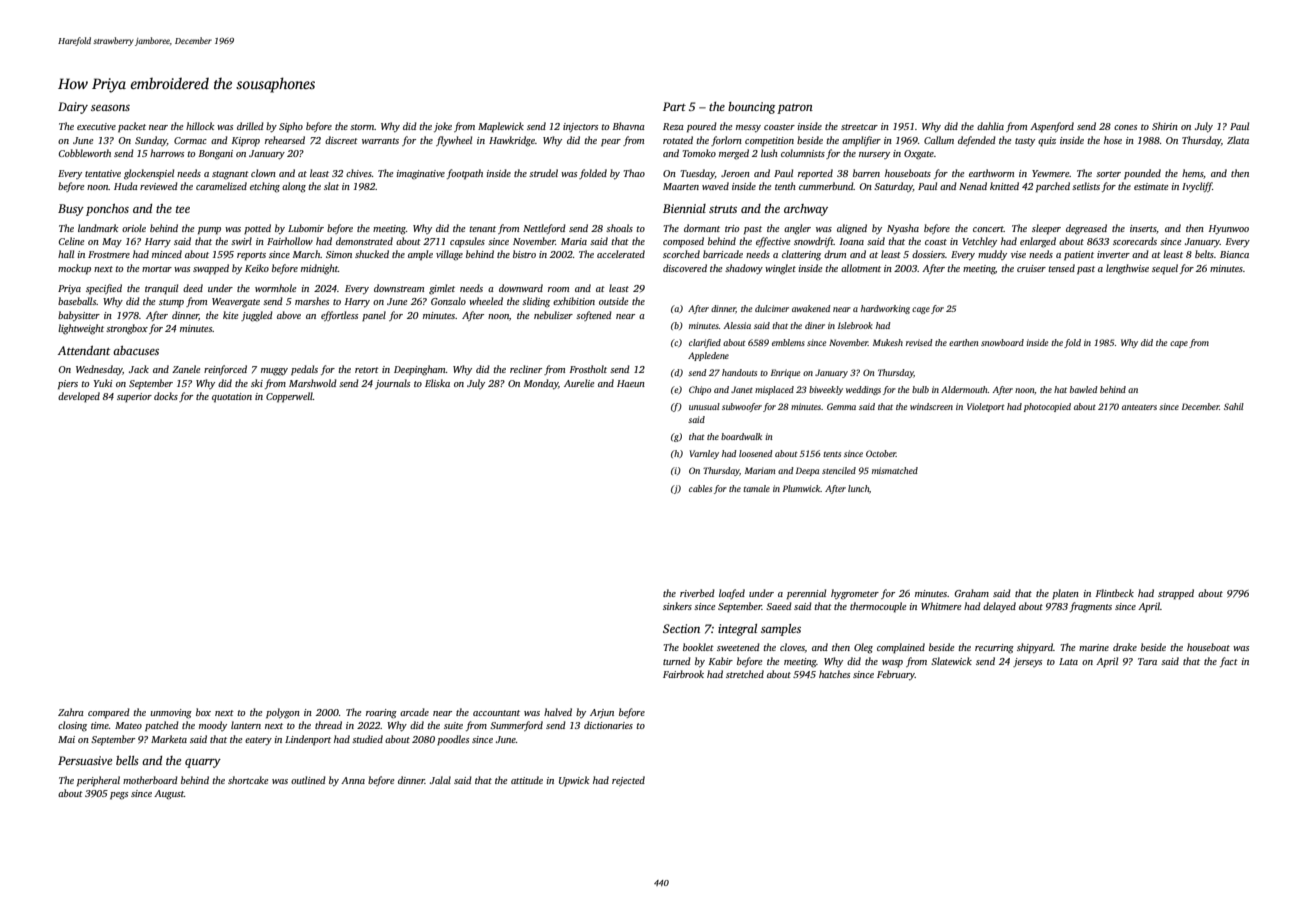 The width and height of the screenshot is (1308, 924). What do you see at coordinates (751, 108) in the screenshot?
I see `bouncing` at bounding box center [751, 108].
